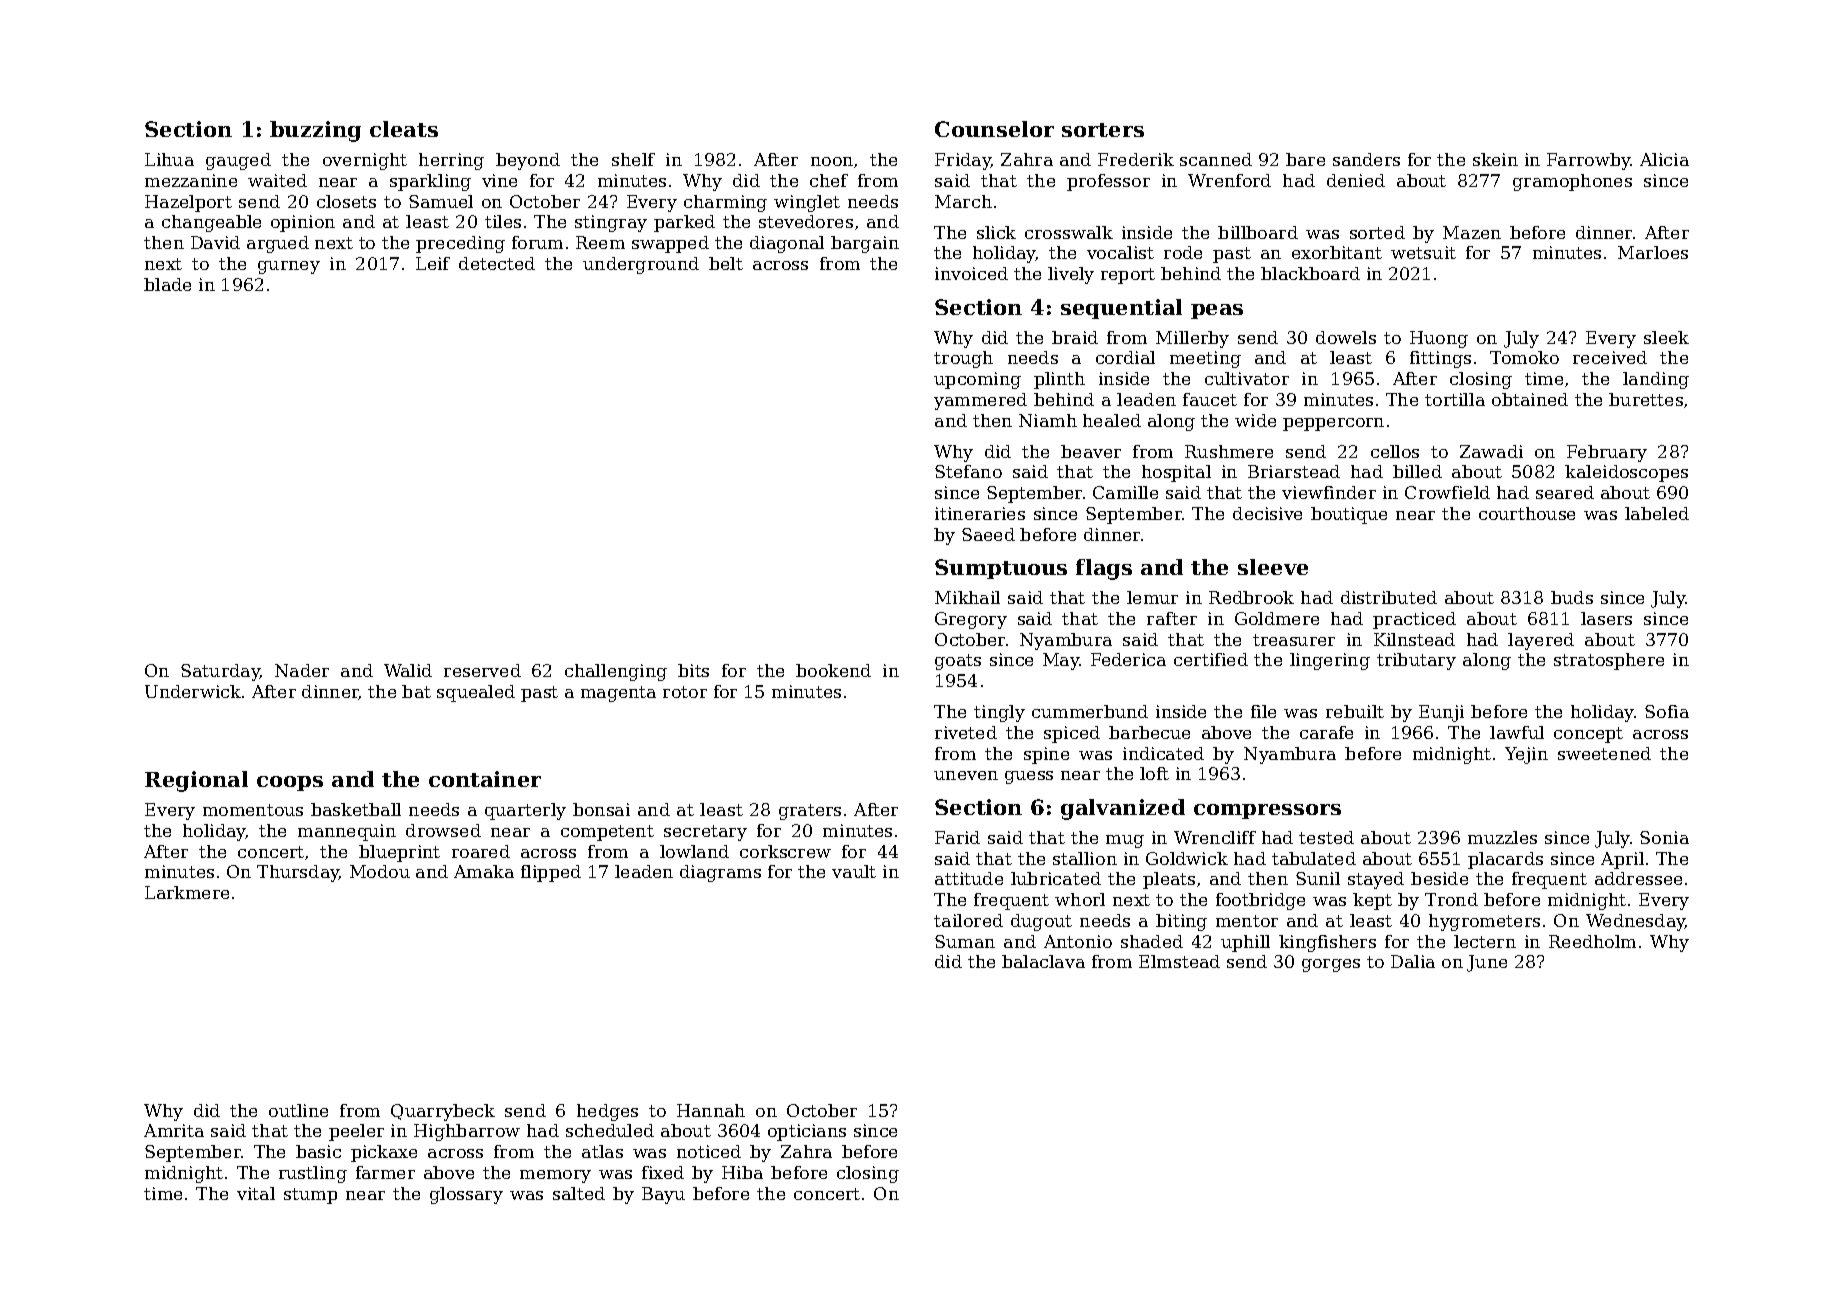  What do you see at coordinates (315, 131) in the document?
I see `buzzing` at bounding box center [315, 131].
